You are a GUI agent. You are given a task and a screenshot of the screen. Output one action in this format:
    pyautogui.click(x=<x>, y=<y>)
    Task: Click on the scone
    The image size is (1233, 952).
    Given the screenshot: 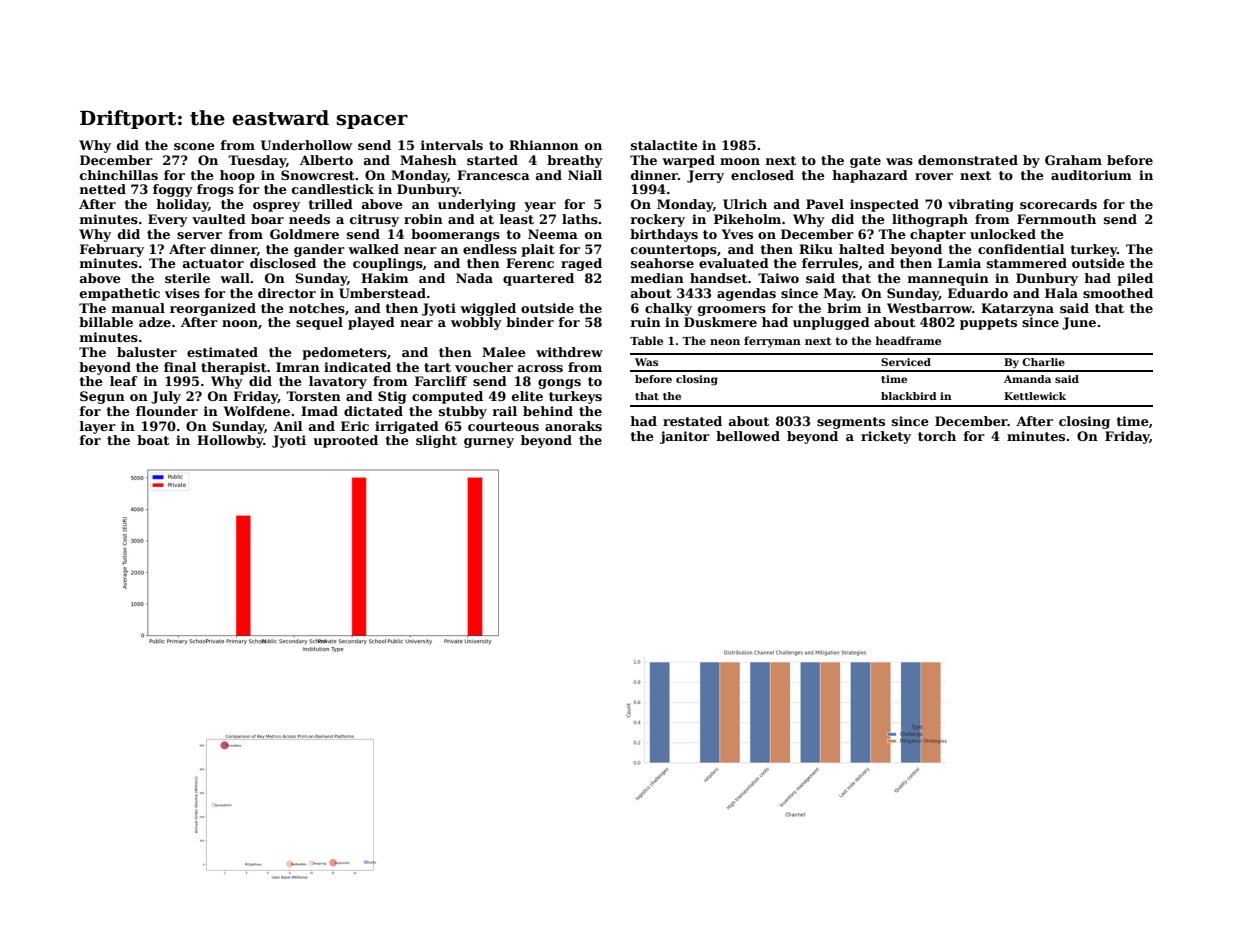 What is the action you would take?
    pyautogui.click(x=194, y=146)
